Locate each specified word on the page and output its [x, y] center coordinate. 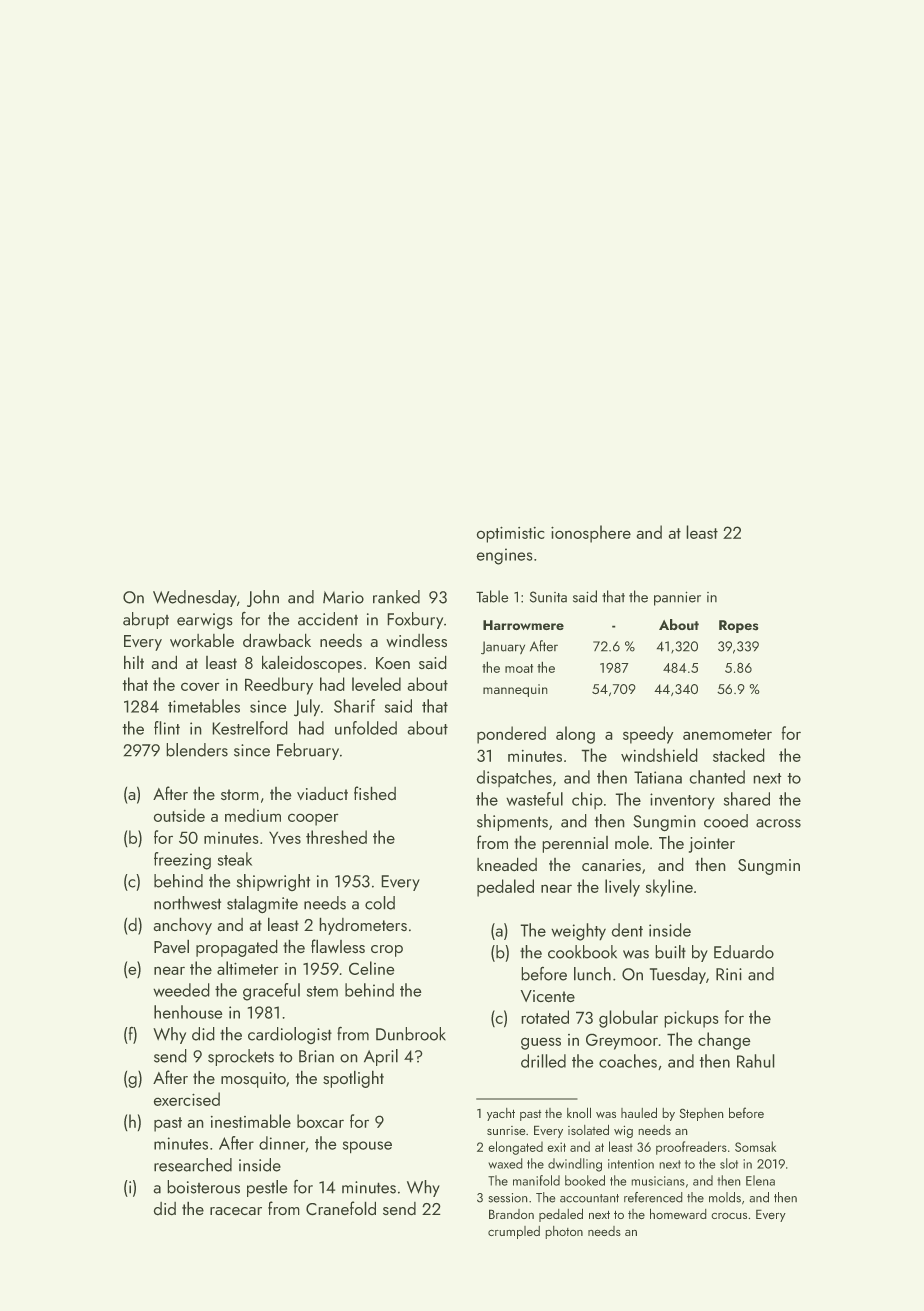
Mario [343, 597]
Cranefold [341, 1208]
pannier [677, 598]
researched [193, 1165]
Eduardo [744, 952]
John [263, 598]
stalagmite [262, 905]
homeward [678, 1213]
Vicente [547, 996]
